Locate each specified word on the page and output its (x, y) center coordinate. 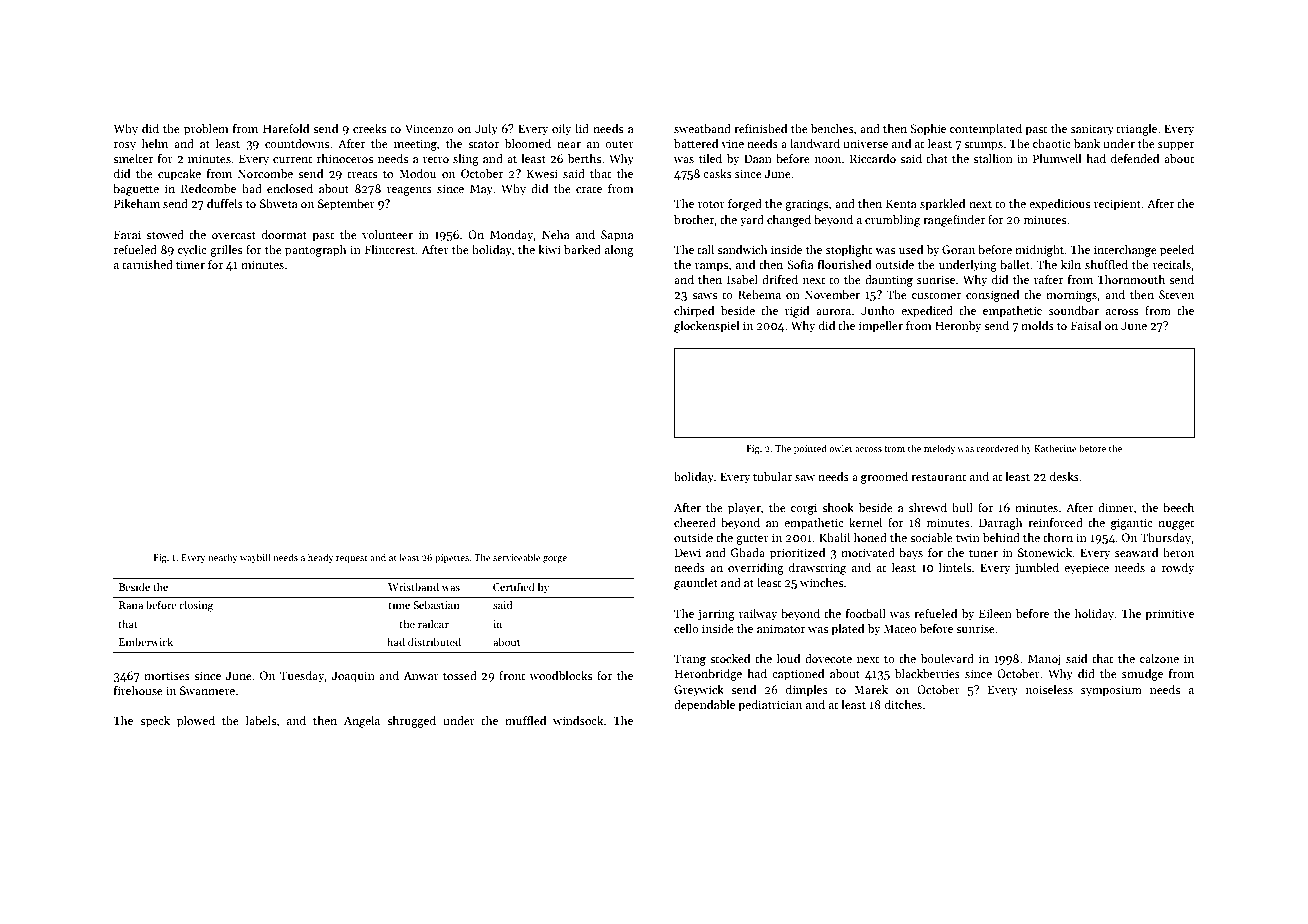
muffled (525, 720)
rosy (125, 146)
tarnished (147, 264)
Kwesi (542, 173)
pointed (810, 449)
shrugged (411, 722)
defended (1135, 158)
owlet (840, 448)
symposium (1111, 691)
